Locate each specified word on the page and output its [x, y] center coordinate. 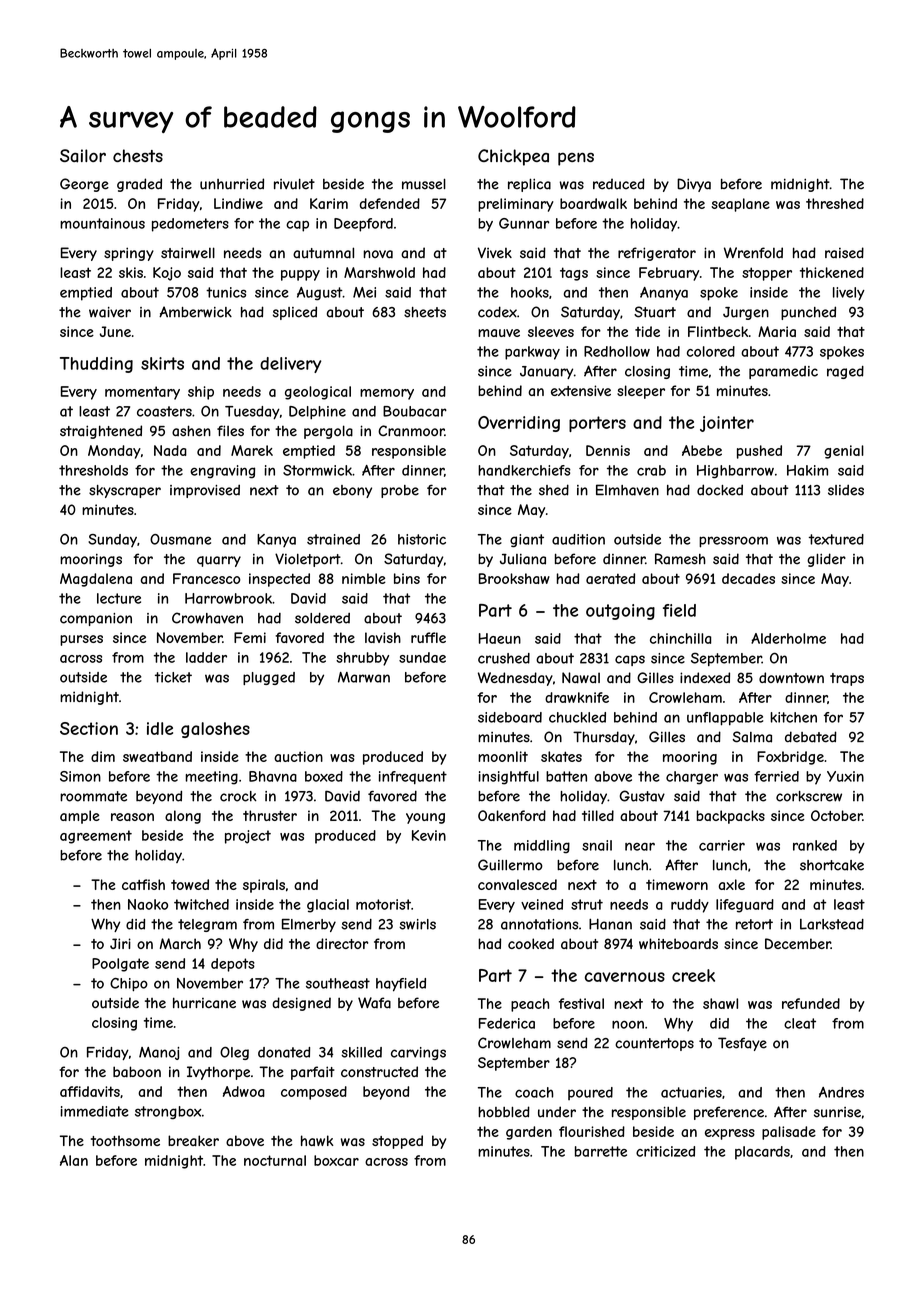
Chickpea [513, 157]
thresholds [93, 470]
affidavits [90, 1091]
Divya [694, 185]
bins [407, 578]
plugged [269, 678]
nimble [364, 578]
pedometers [190, 225]
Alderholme [788, 638]
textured [836, 539]
